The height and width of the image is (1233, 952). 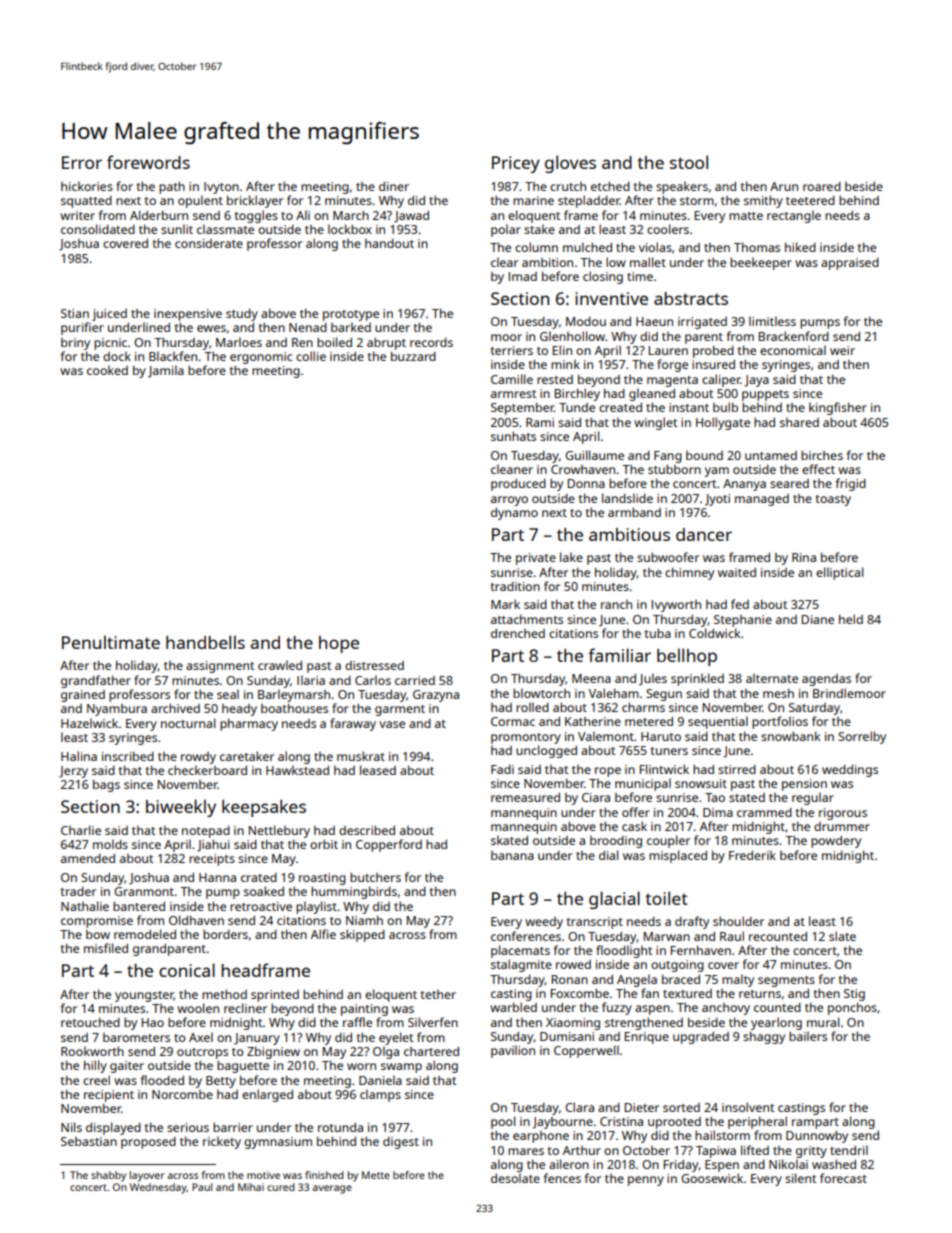 What do you see at coordinates (518, 633) in the image?
I see `drenched` at bounding box center [518, 633].
